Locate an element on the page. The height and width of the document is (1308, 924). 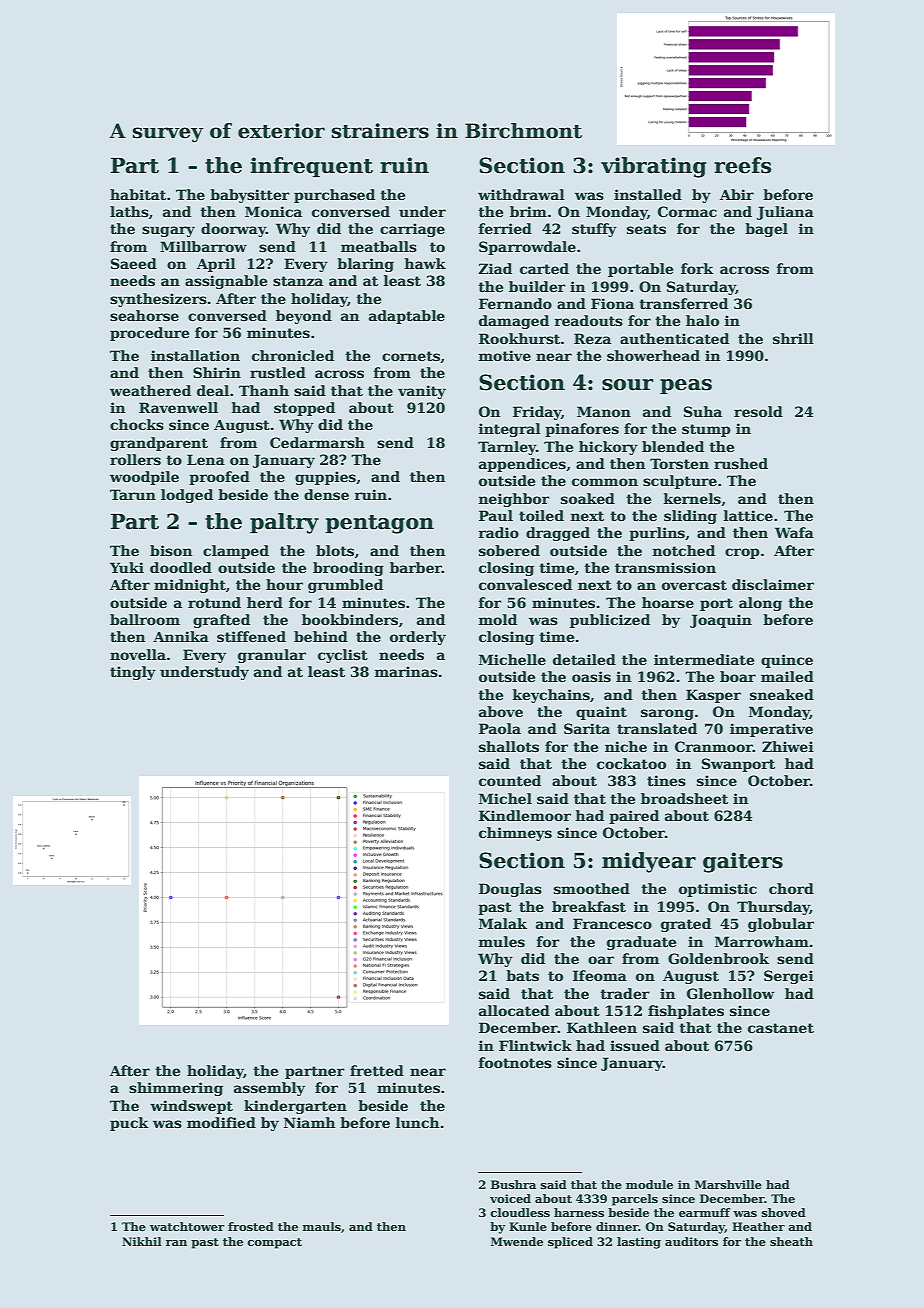
Sergei is located at coordinates (789, 977).
